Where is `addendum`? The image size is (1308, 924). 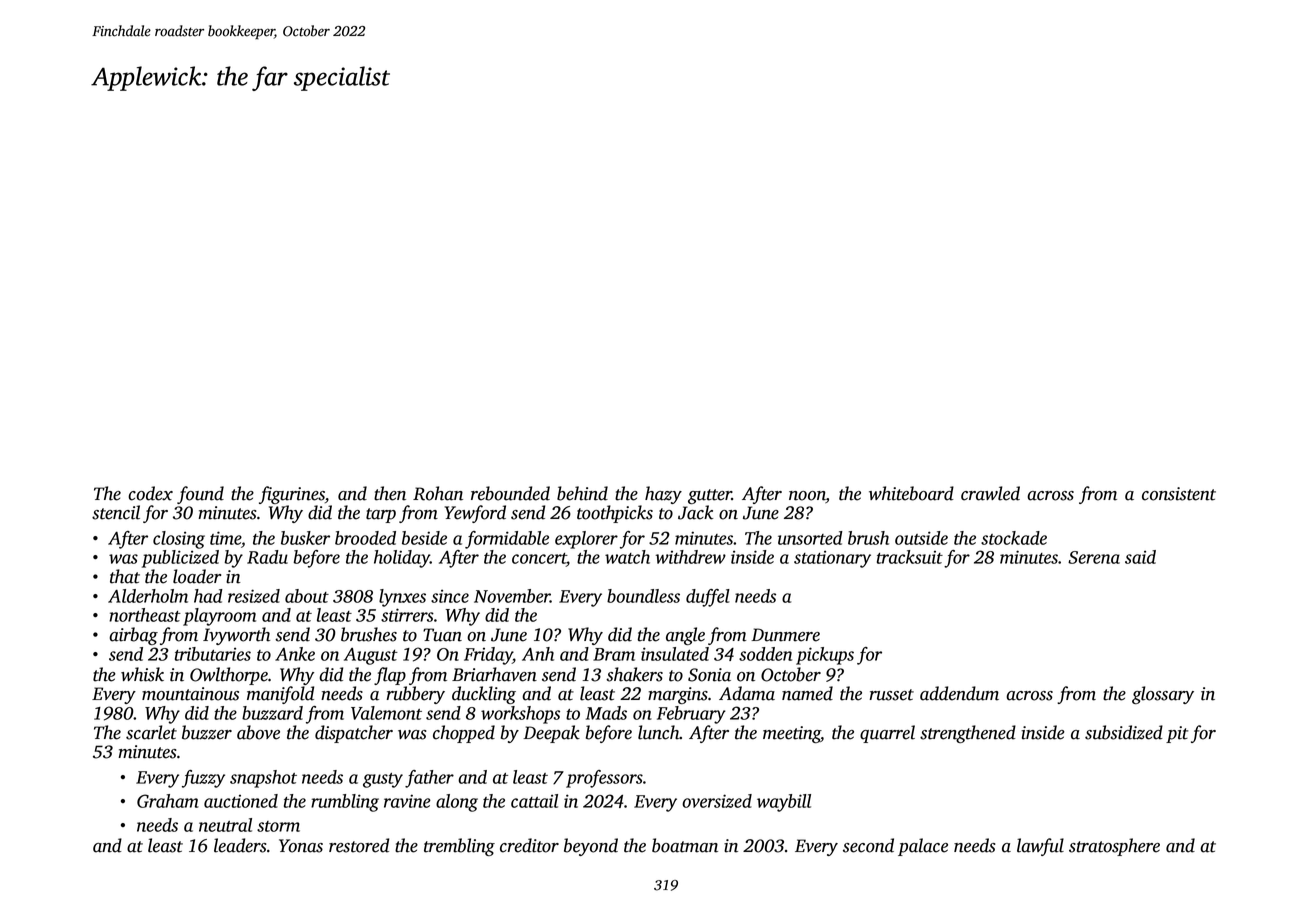
addendum is located at coordinates (959, 693).
